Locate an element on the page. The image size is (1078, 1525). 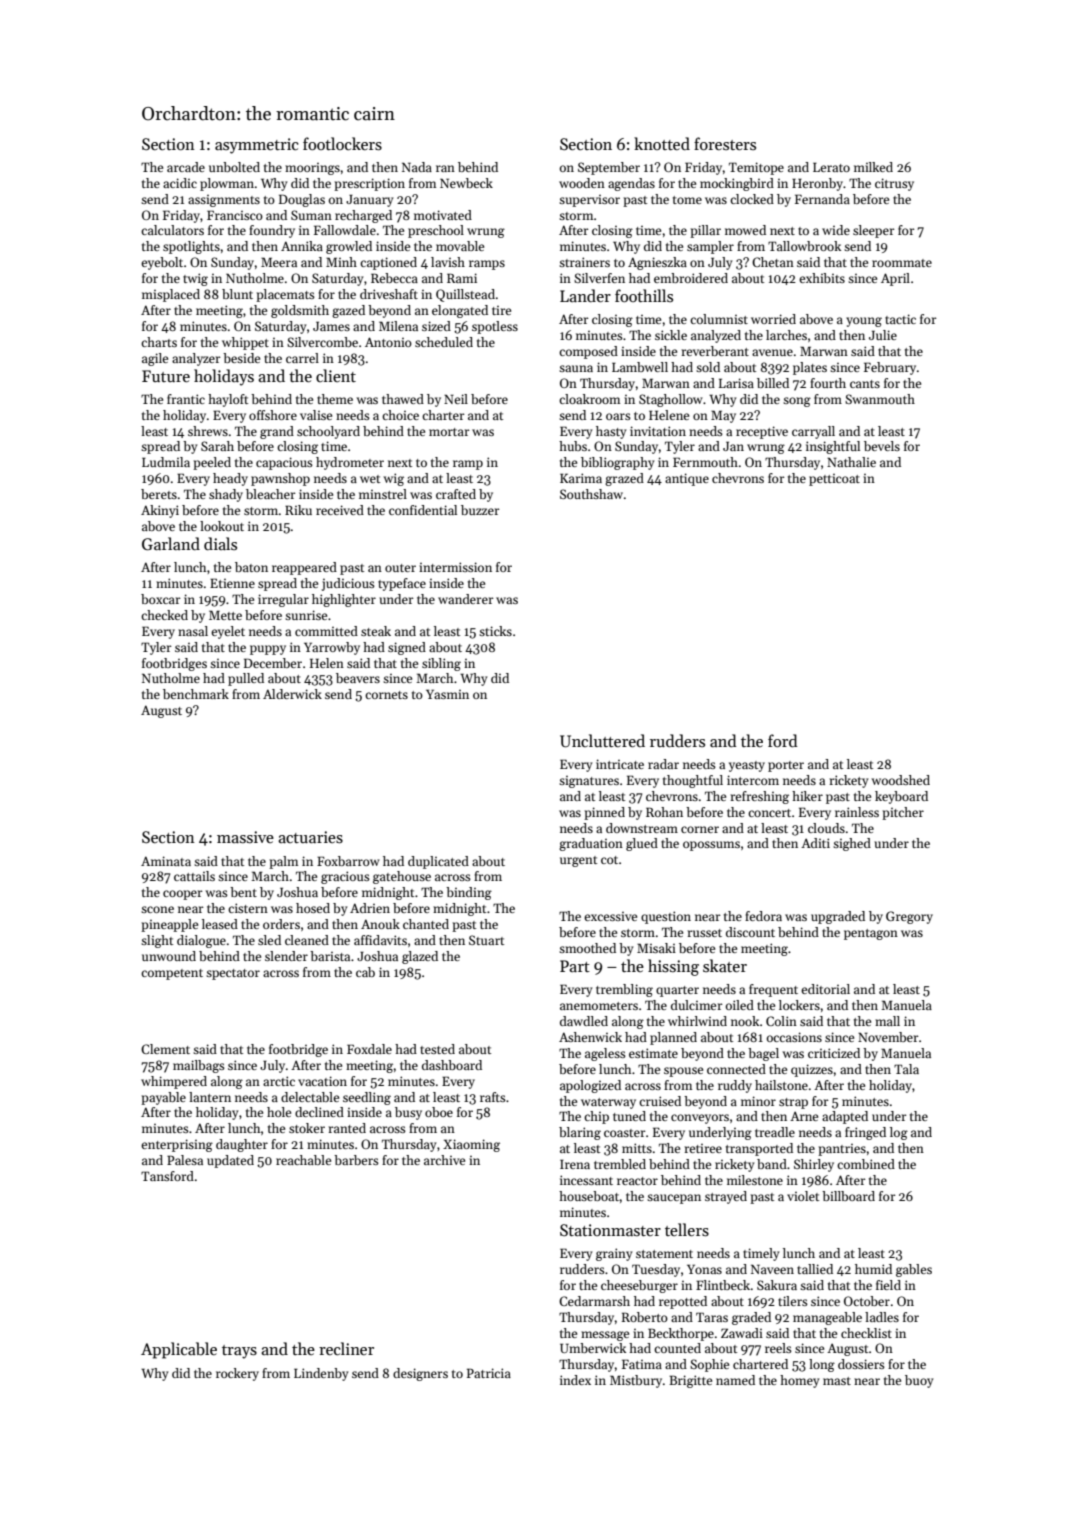
rockery is located at coordinates (237, 1374).
